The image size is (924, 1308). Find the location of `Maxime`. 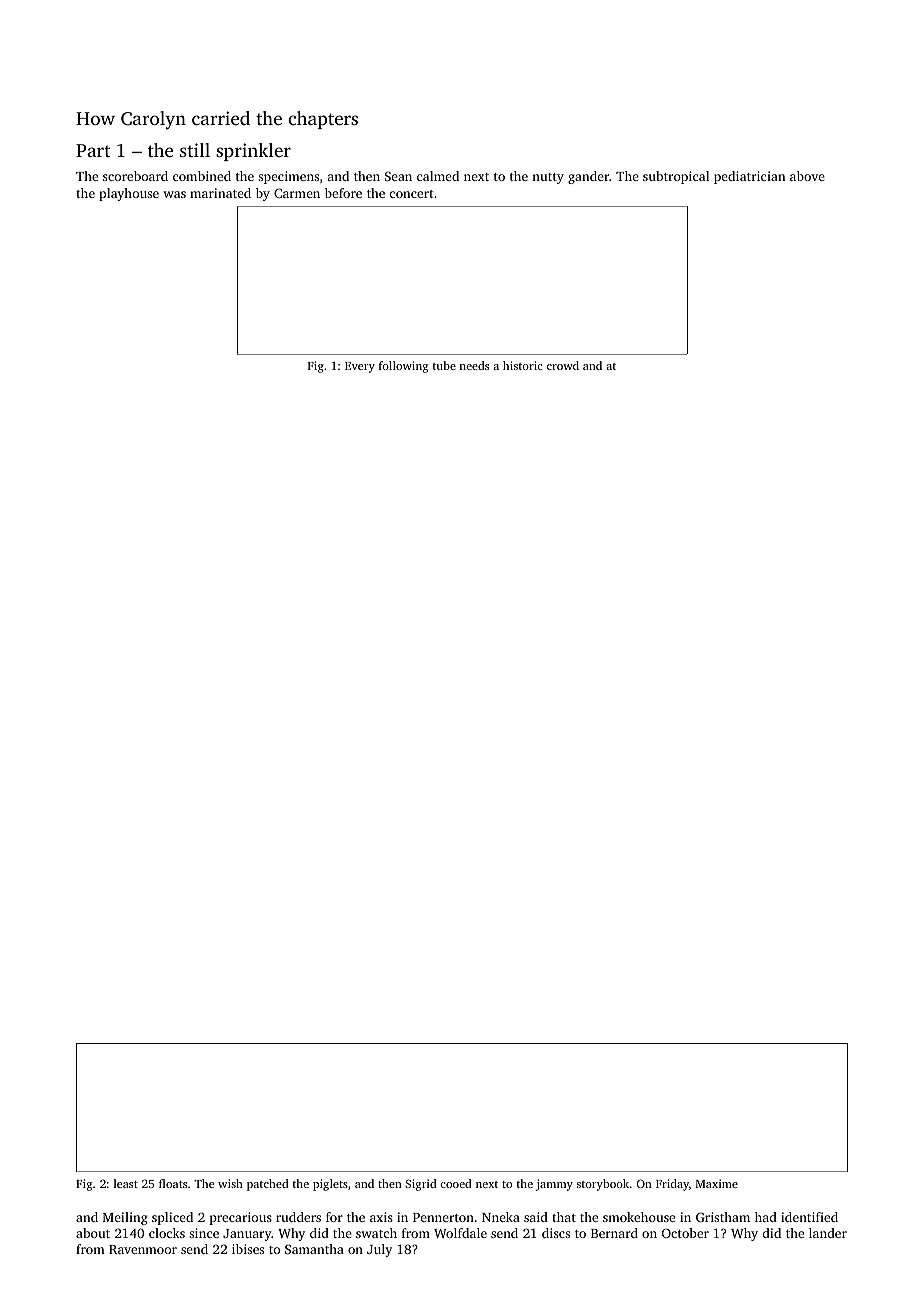

Maxime is located at coordinates (717, 1183).
